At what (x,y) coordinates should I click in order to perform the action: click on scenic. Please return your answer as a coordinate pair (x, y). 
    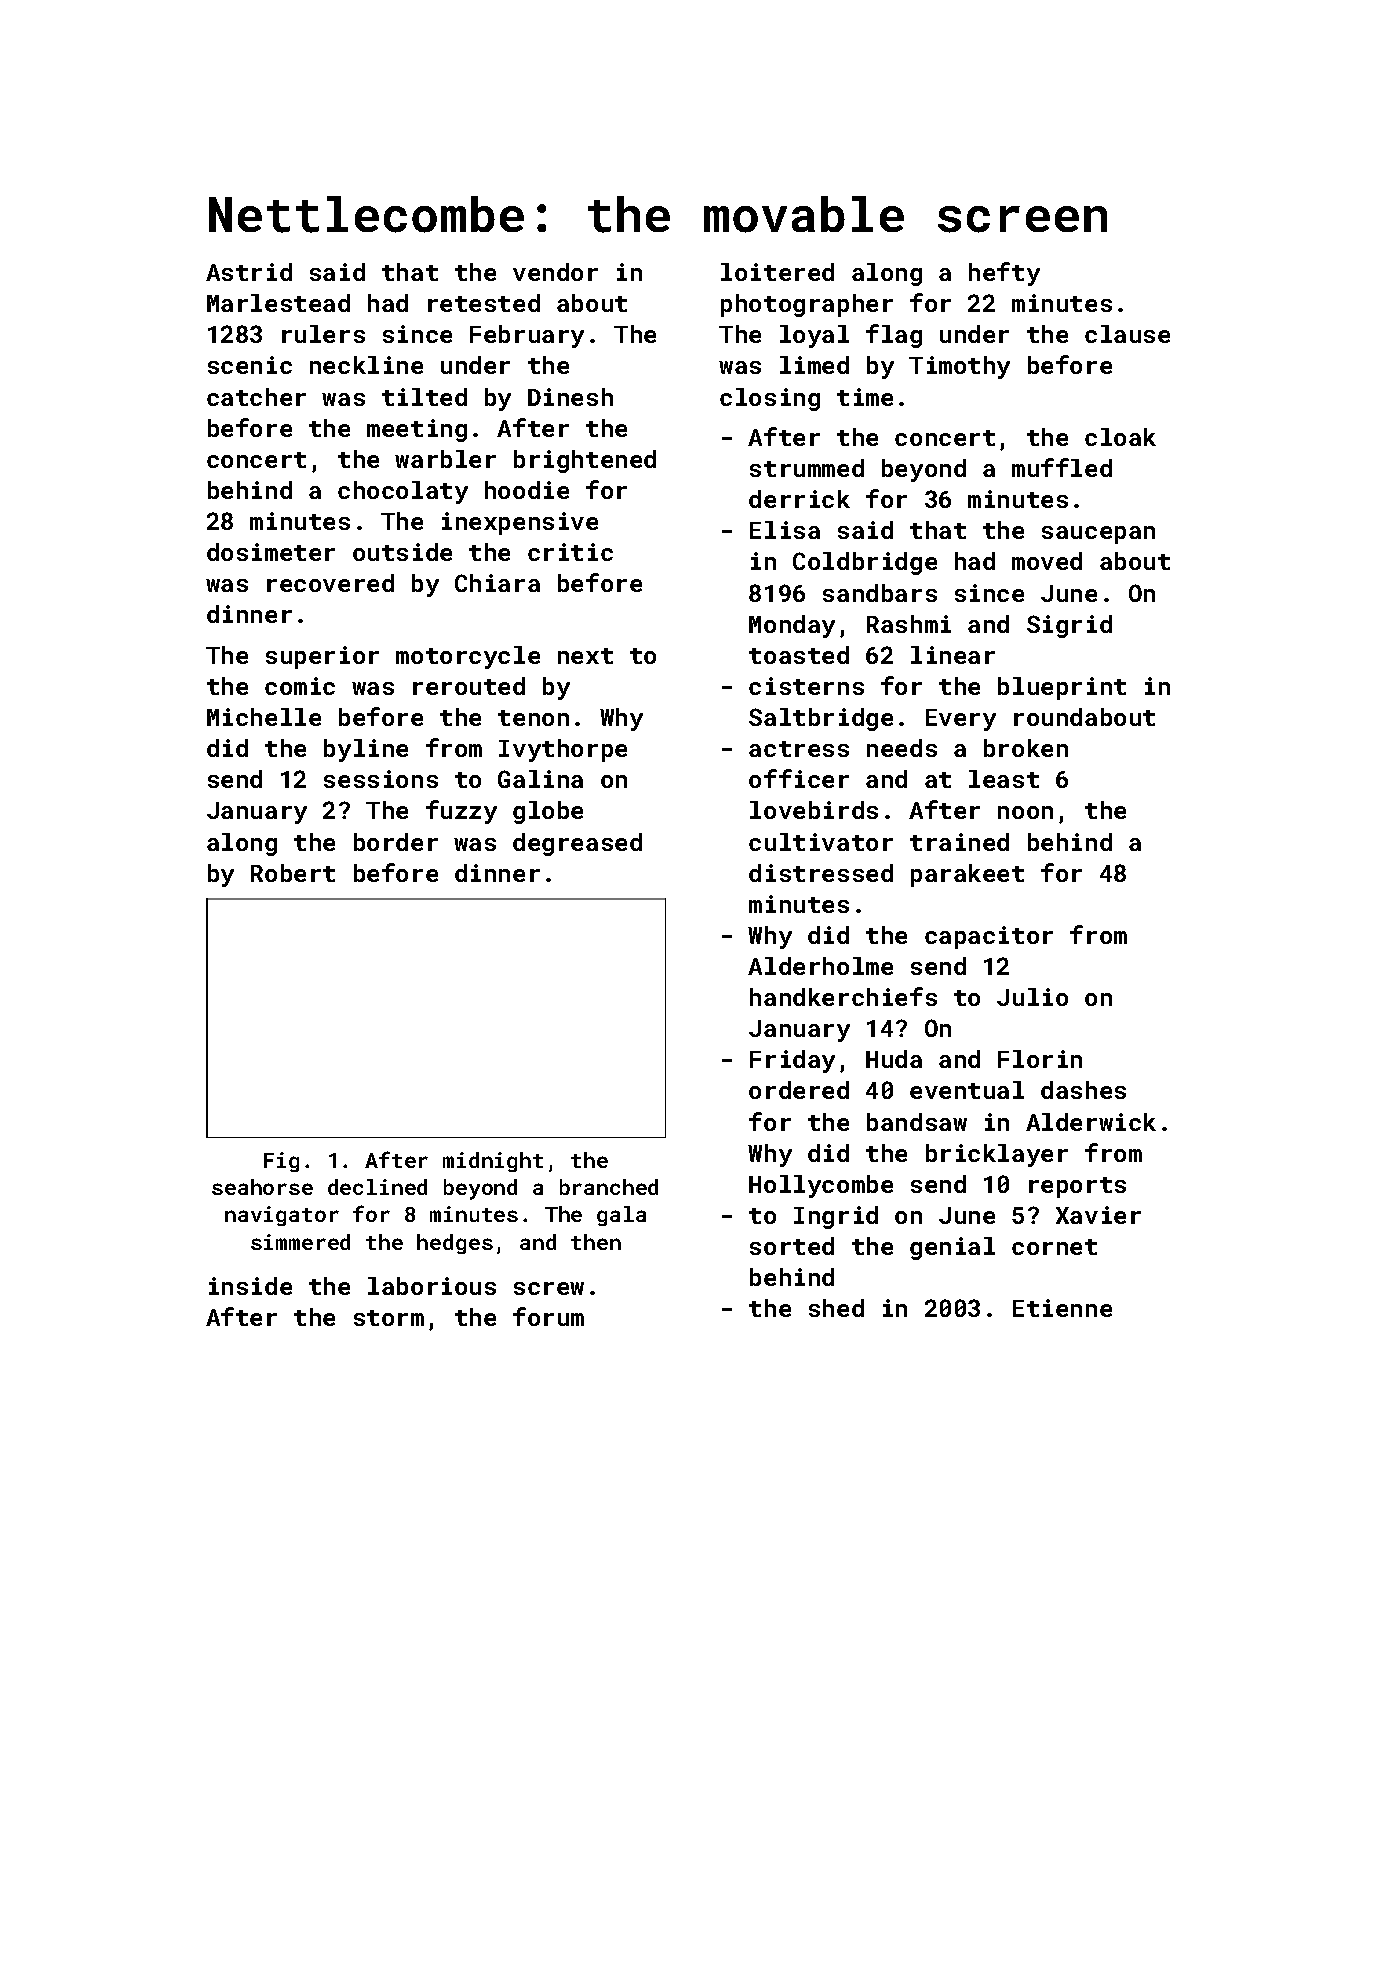
    Looking at the image, I should click on (250, 365).
